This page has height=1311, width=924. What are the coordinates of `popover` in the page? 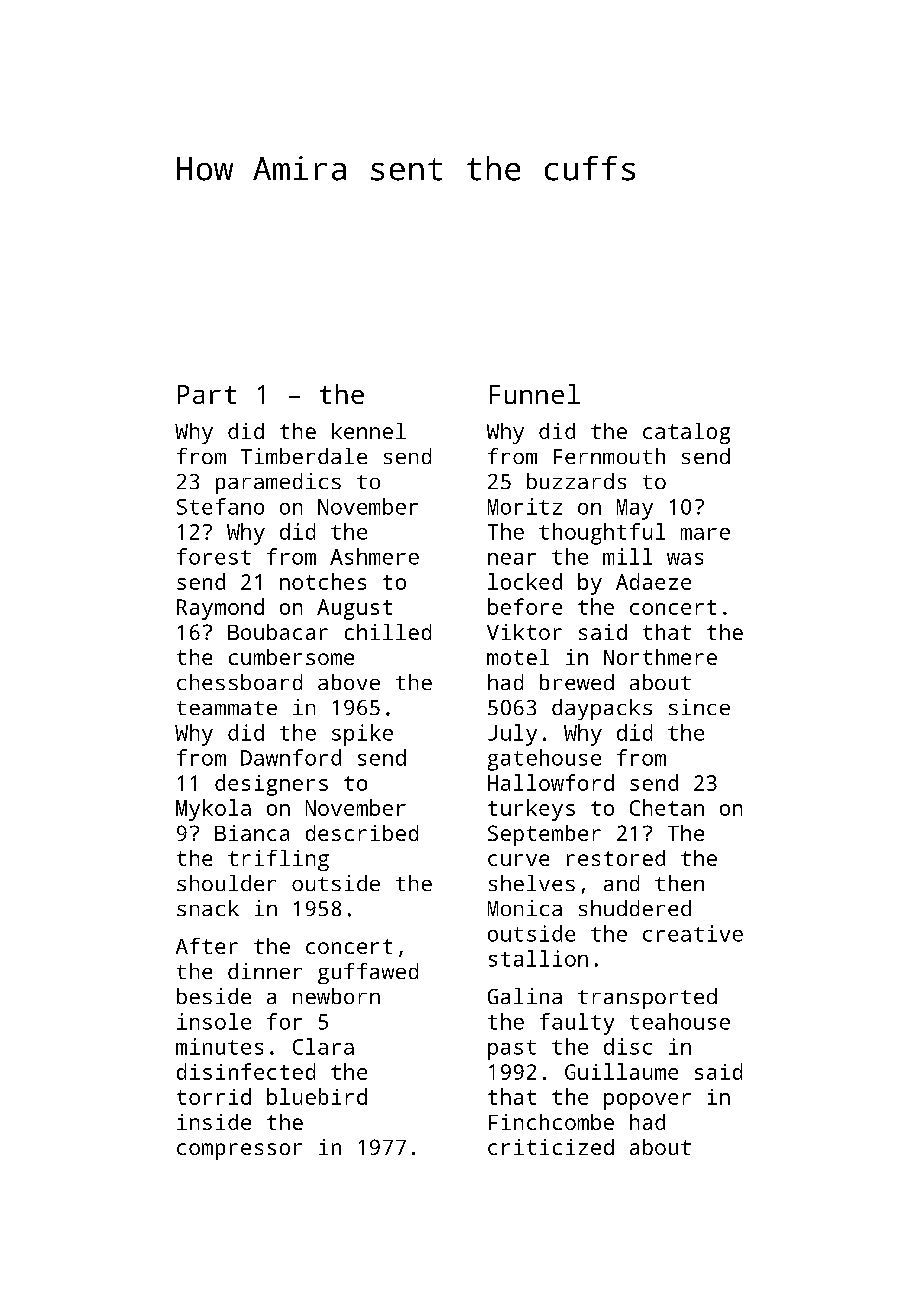 It's located at (647, 1101).
